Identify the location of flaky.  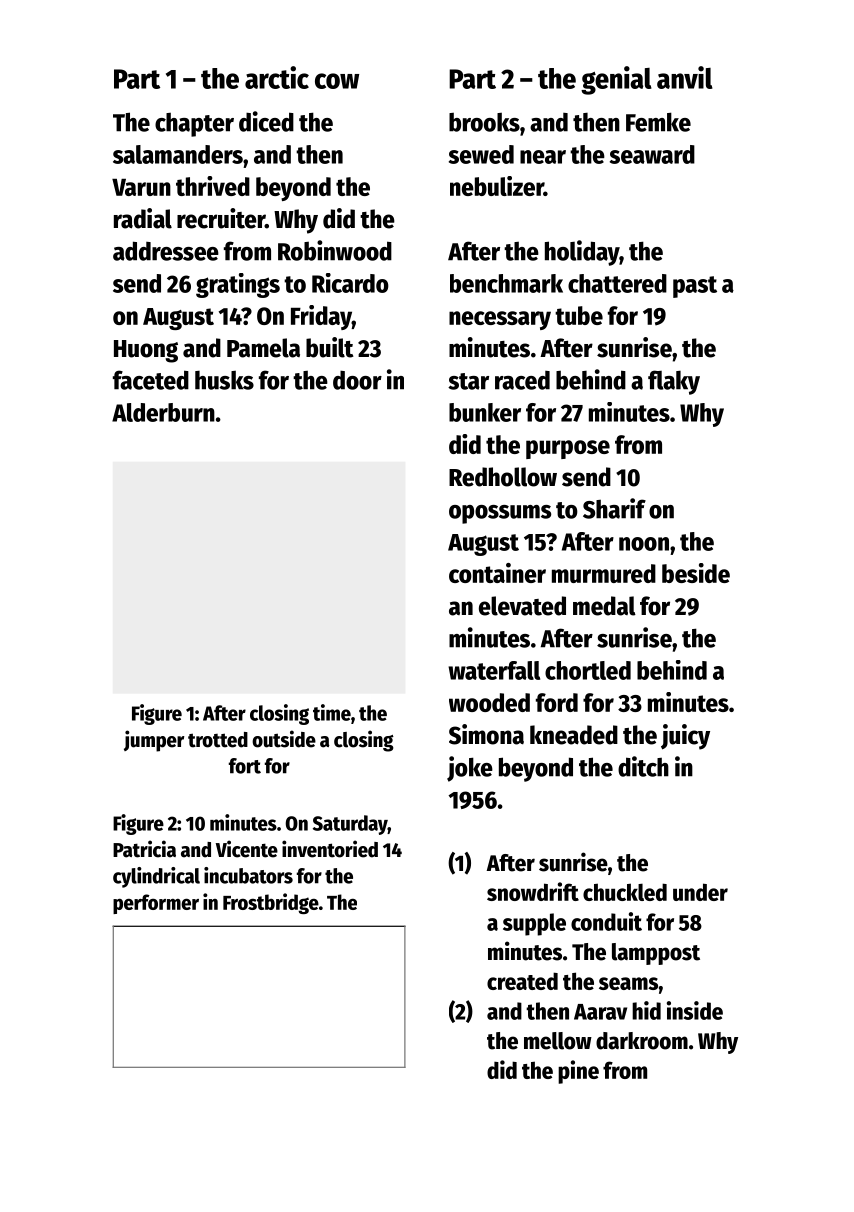
(674, 382).
